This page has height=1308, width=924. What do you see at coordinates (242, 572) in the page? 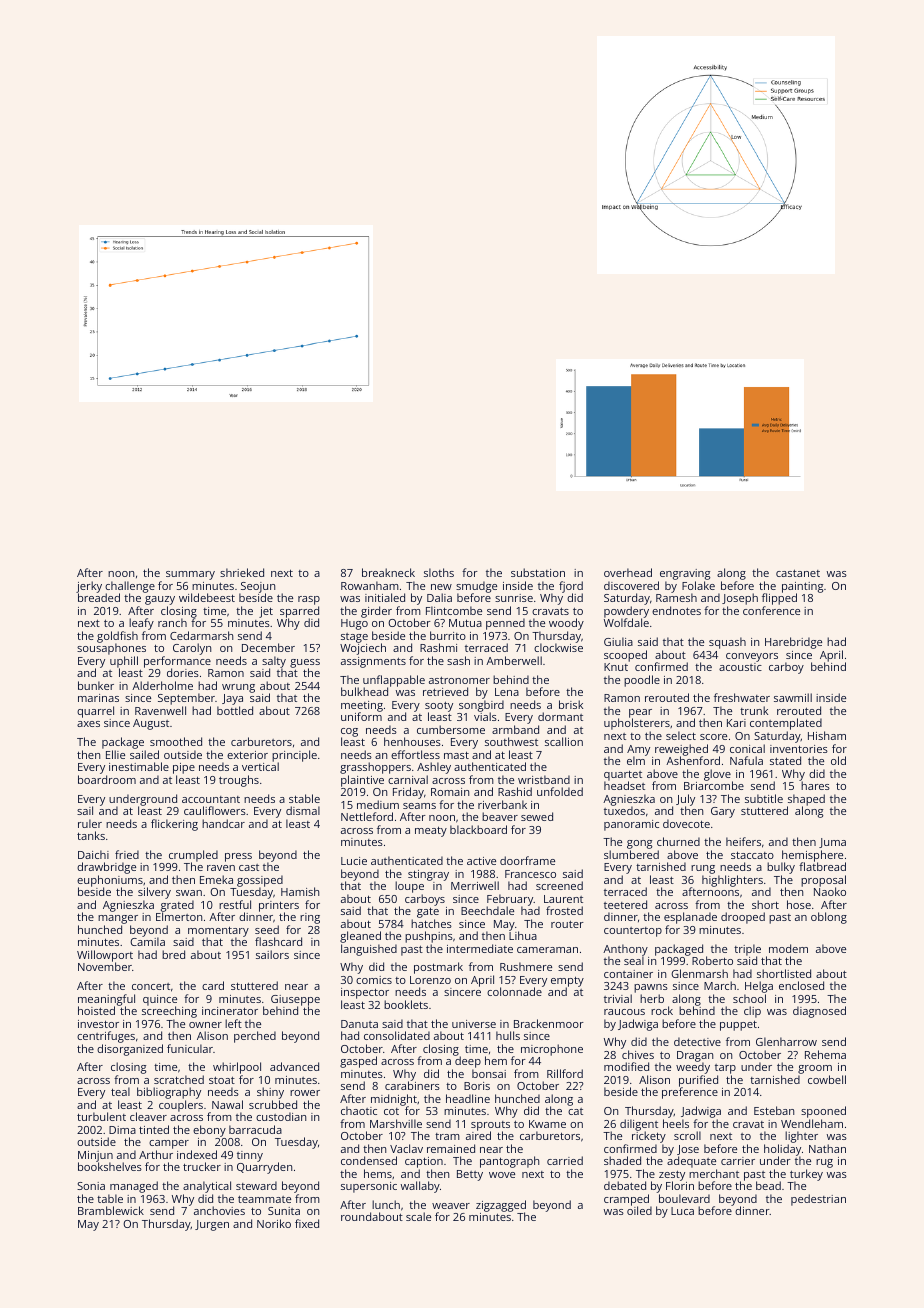
I see `shrieked` at bounding box center [242, 572].
